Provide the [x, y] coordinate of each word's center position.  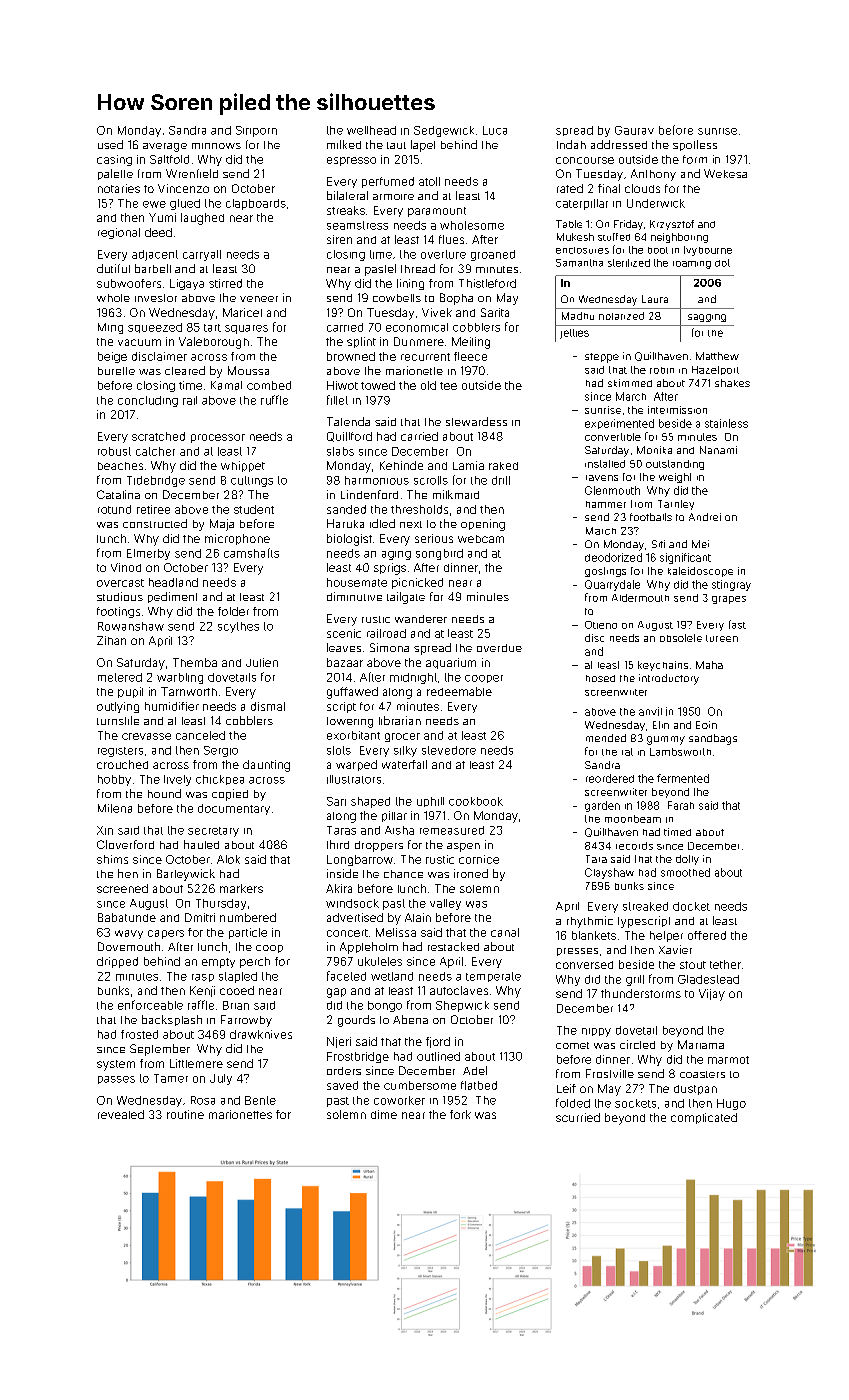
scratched [158, 436]
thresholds [419, 509]
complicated [704, 1118]
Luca [495, 130]
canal [505, 932]
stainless [726, 423]
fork [460, 1114]
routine [185, 1114]
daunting [266, 766]
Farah [681, 805]
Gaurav [634, 130]
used [110, 144]
